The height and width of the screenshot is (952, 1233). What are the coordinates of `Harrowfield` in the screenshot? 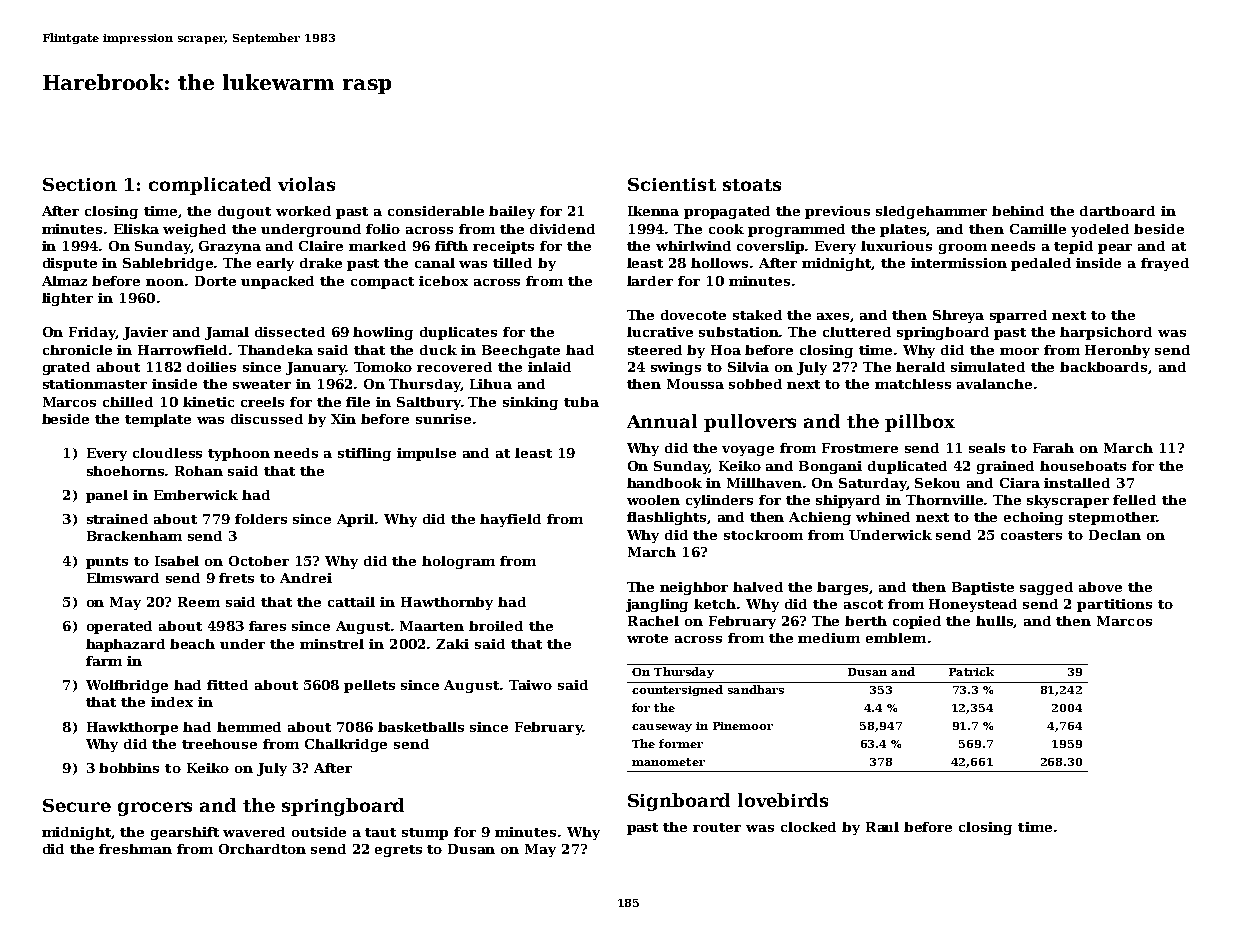 It's located at (182, 350).
